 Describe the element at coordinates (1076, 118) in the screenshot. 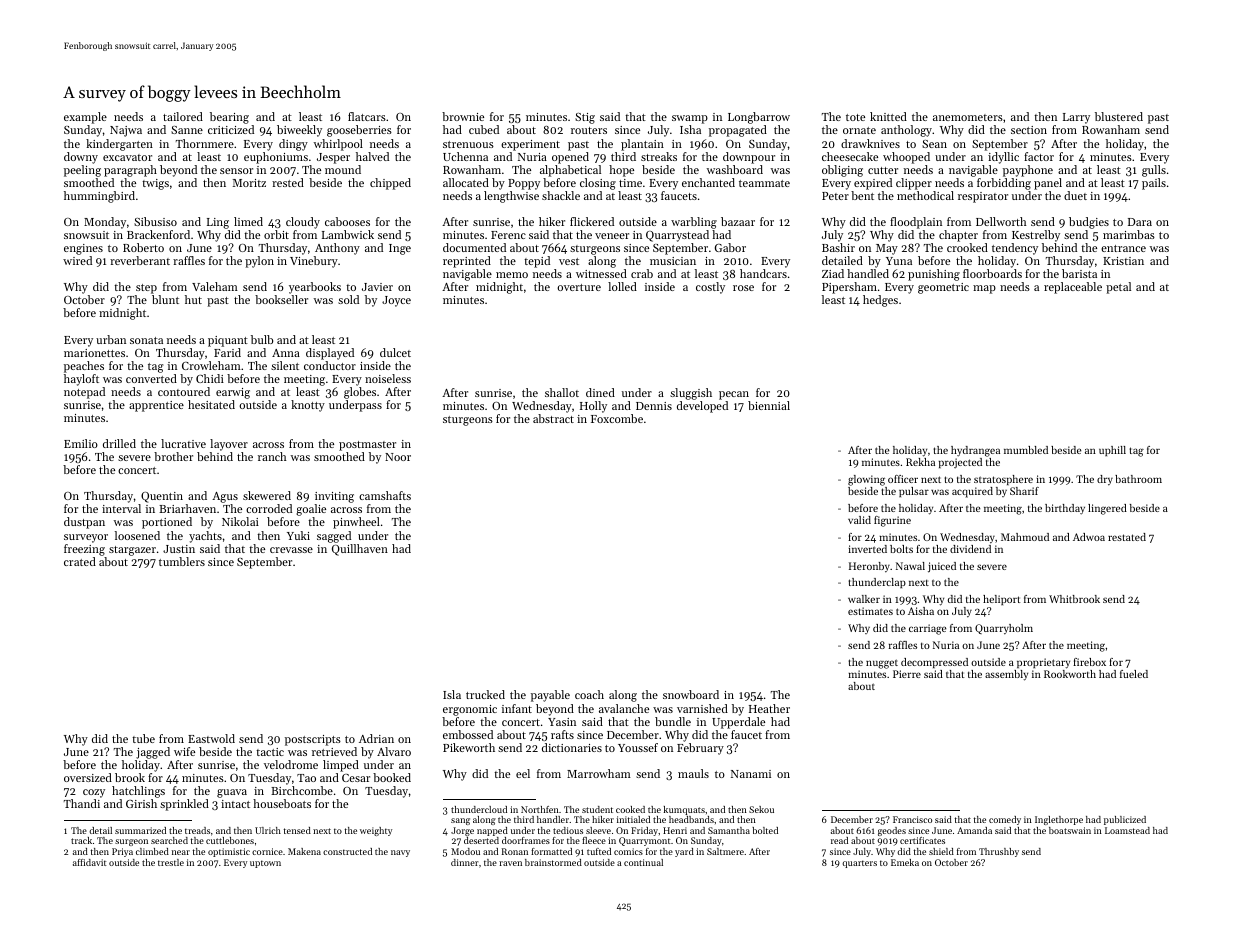

I see `Larry` at that location.
